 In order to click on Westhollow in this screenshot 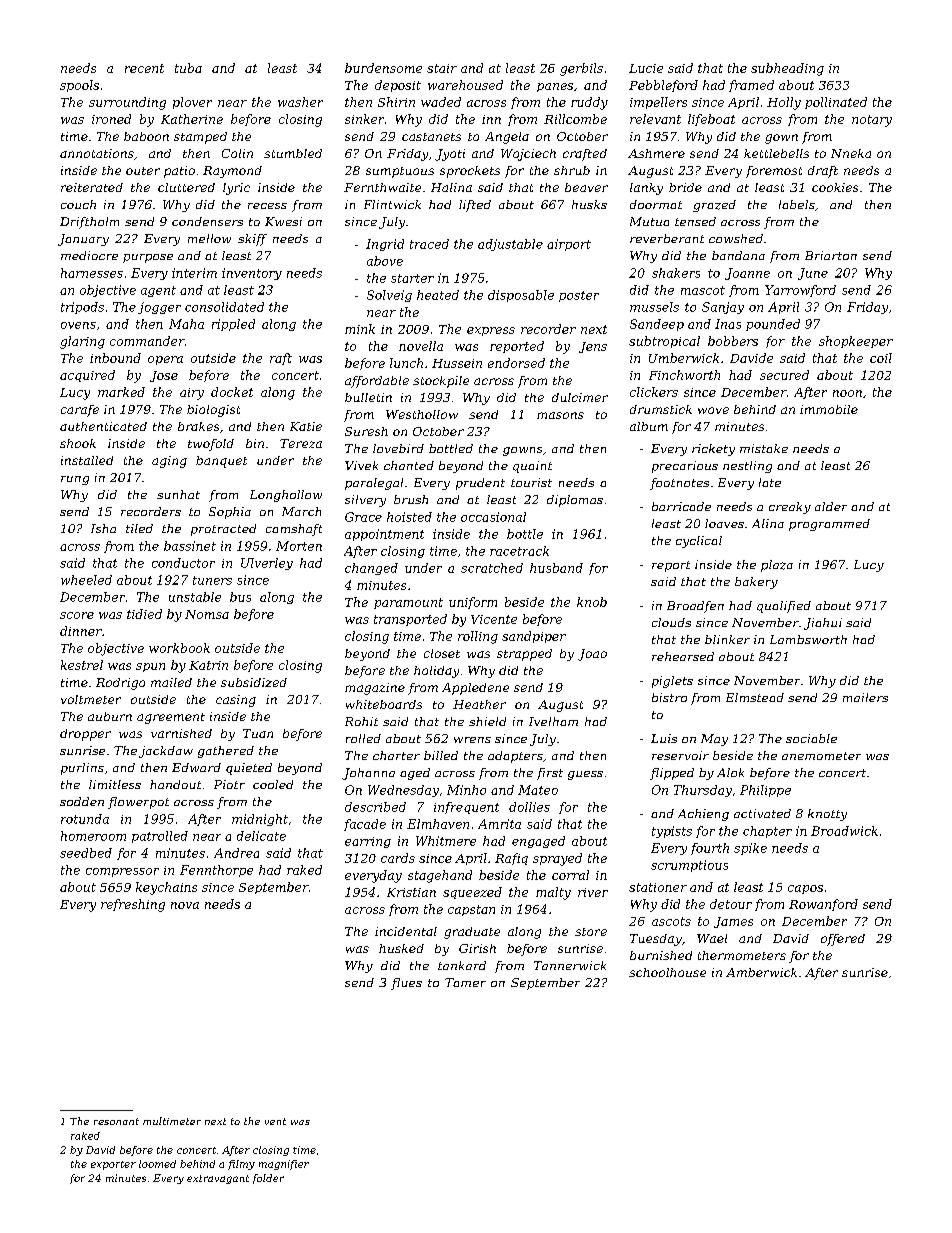, I will do `click(422, 414)`.
